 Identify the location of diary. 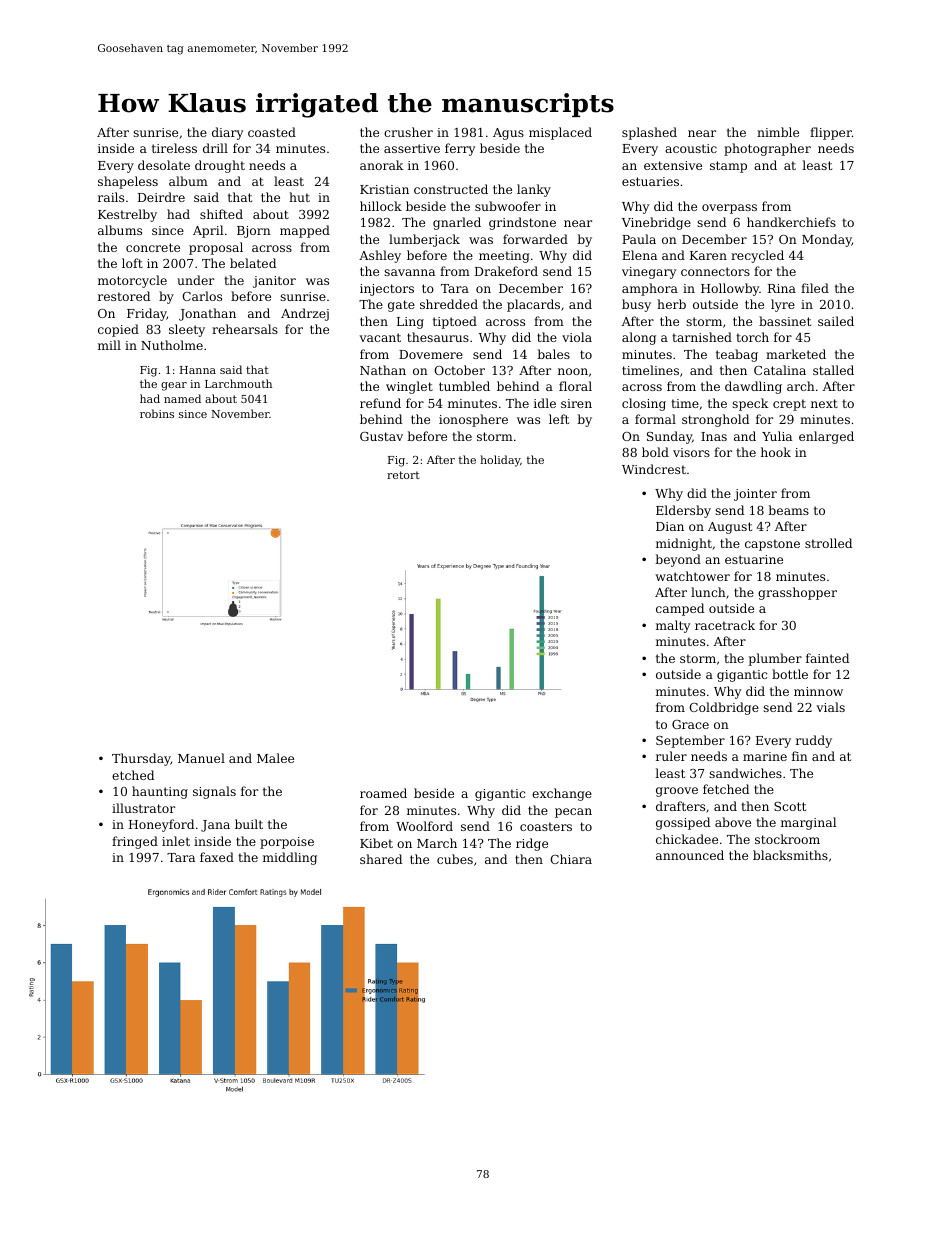
(227, 133).
